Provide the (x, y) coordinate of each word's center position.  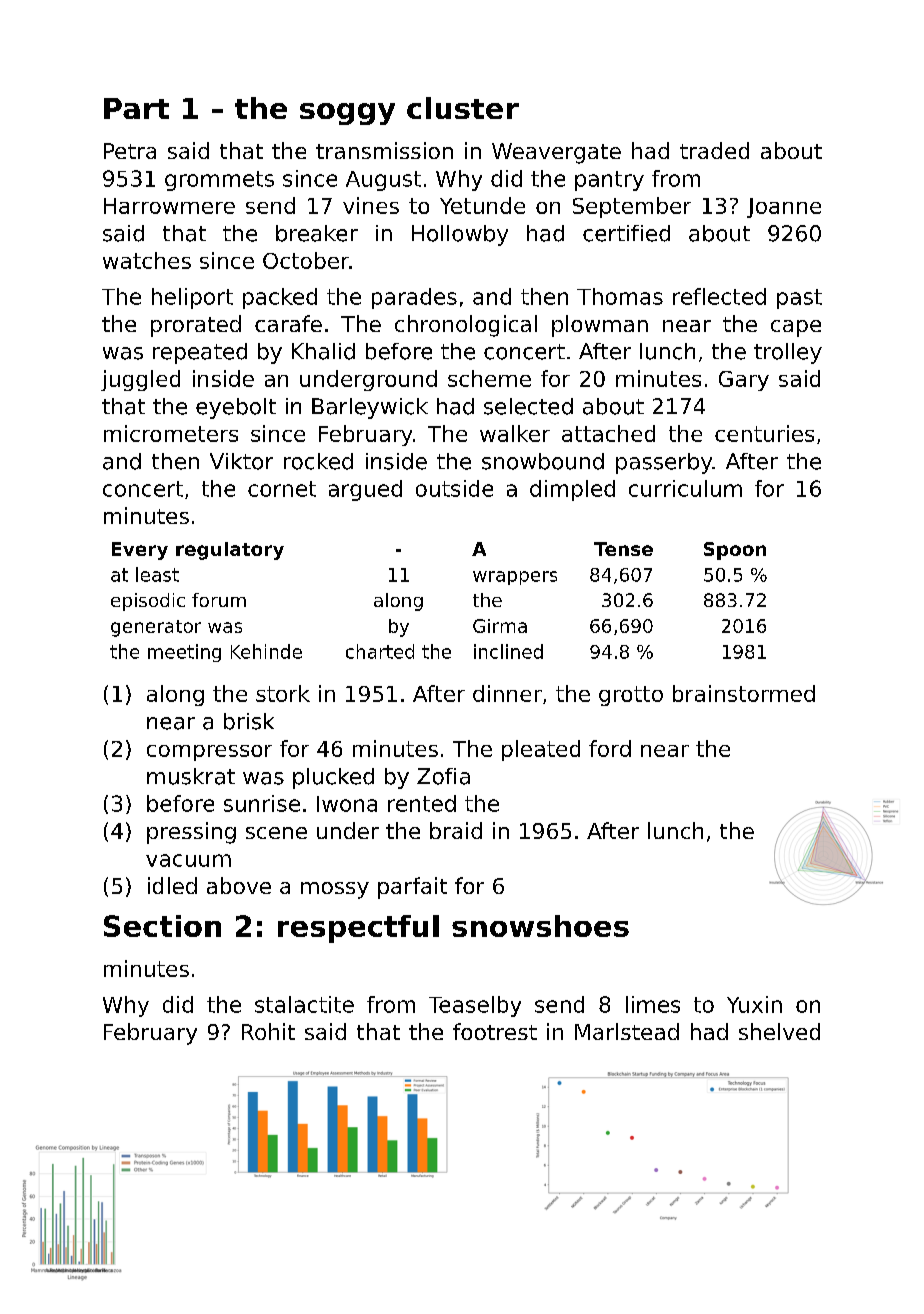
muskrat (191, 776)
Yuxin (754, 1004)
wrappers (515, 578)
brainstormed (744, 693)
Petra (130, 151)
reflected (719, 296)
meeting (184, 653)
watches (147, 260)
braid (456, 830)
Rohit (268, 1031)
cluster (463, 108)
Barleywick (370, 408)
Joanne (784, 208)
